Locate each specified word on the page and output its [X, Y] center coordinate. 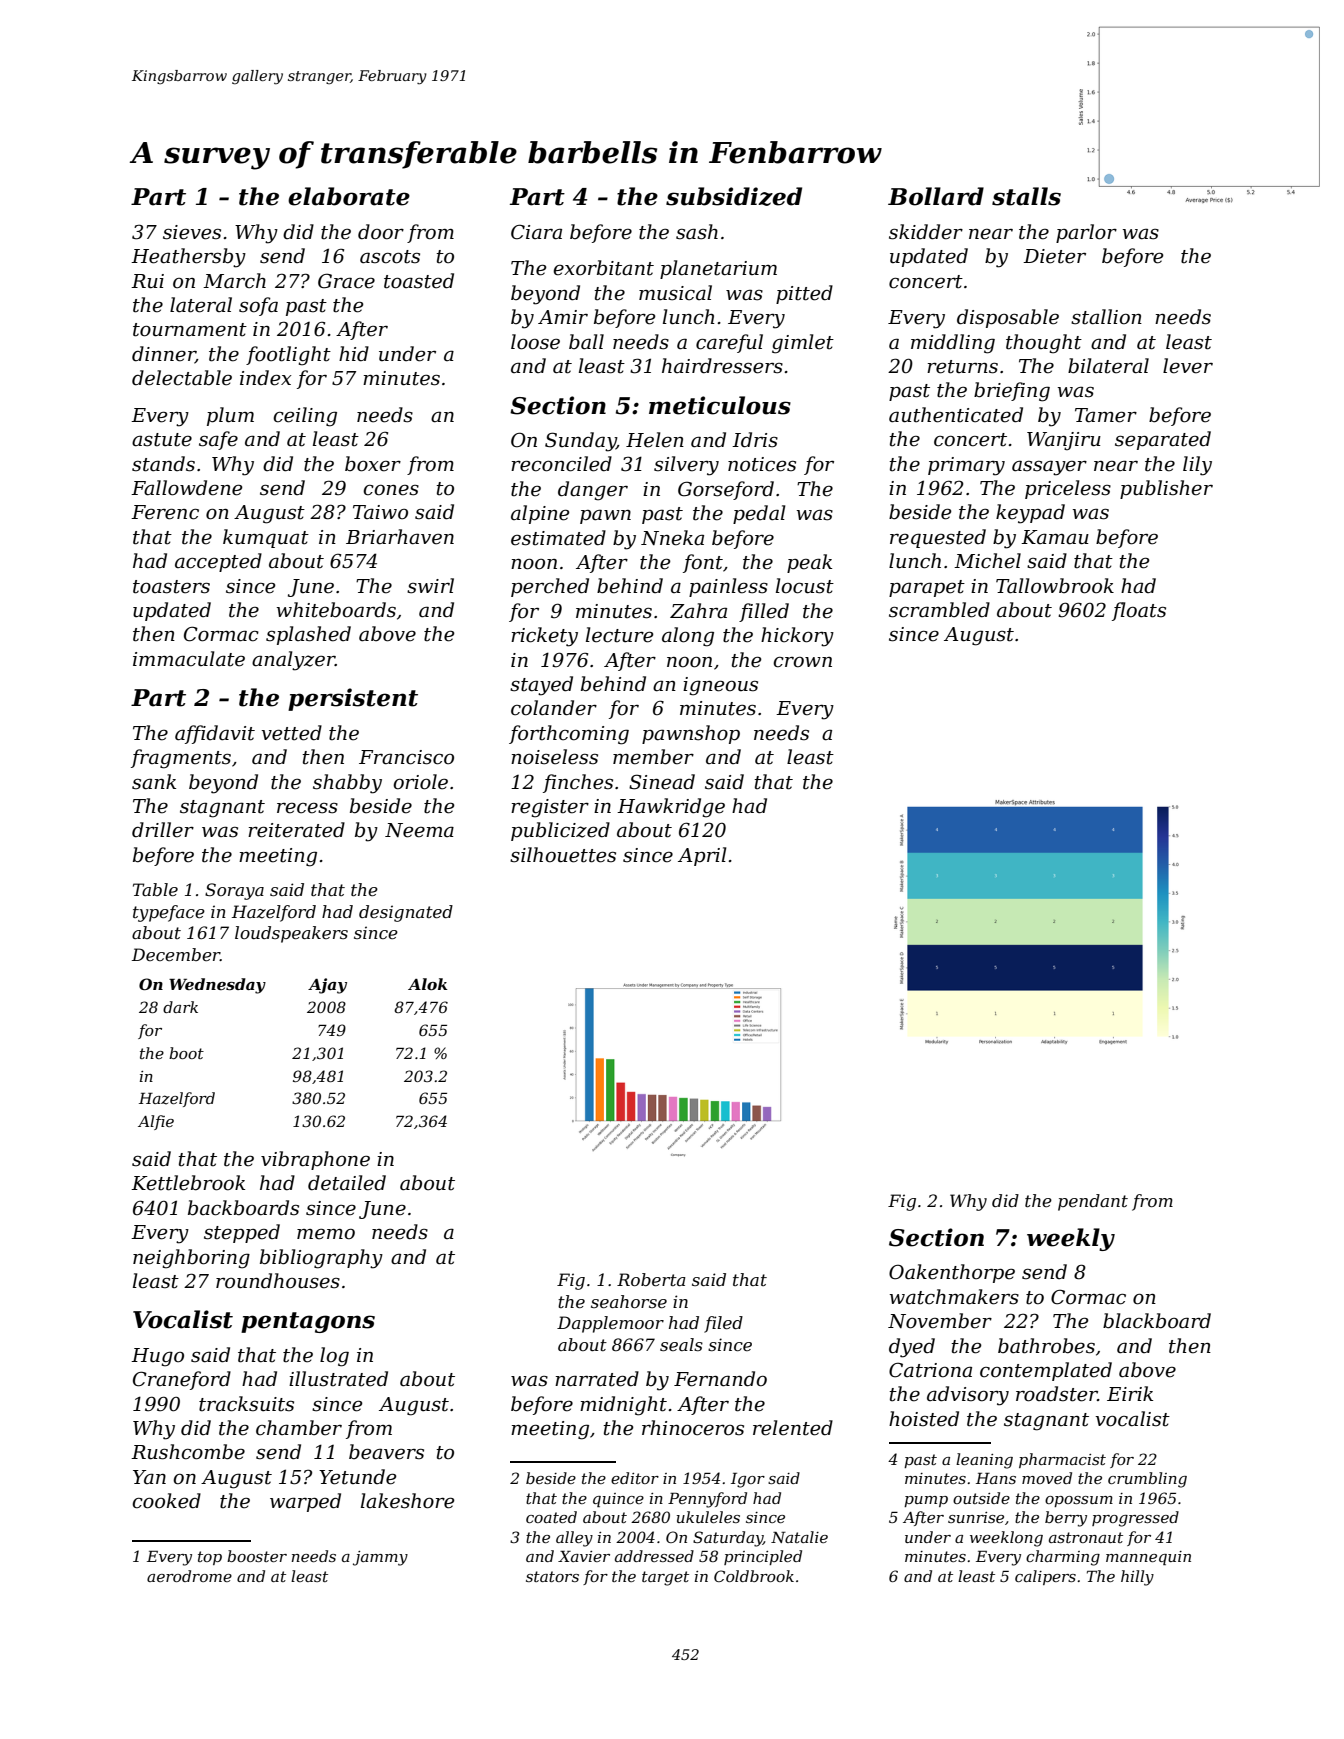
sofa [258, 306]
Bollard [936, 196]
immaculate [189, 659]
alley [574, 1539]
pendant [1093, 1202]
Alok [428, 984]
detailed [347, 1183]
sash [697, 232]
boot [186, 1053]
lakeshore [408, 1501]
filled [764, 612]
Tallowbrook [1055, 586]
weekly [1071, 1239]
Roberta [651, 1279]
